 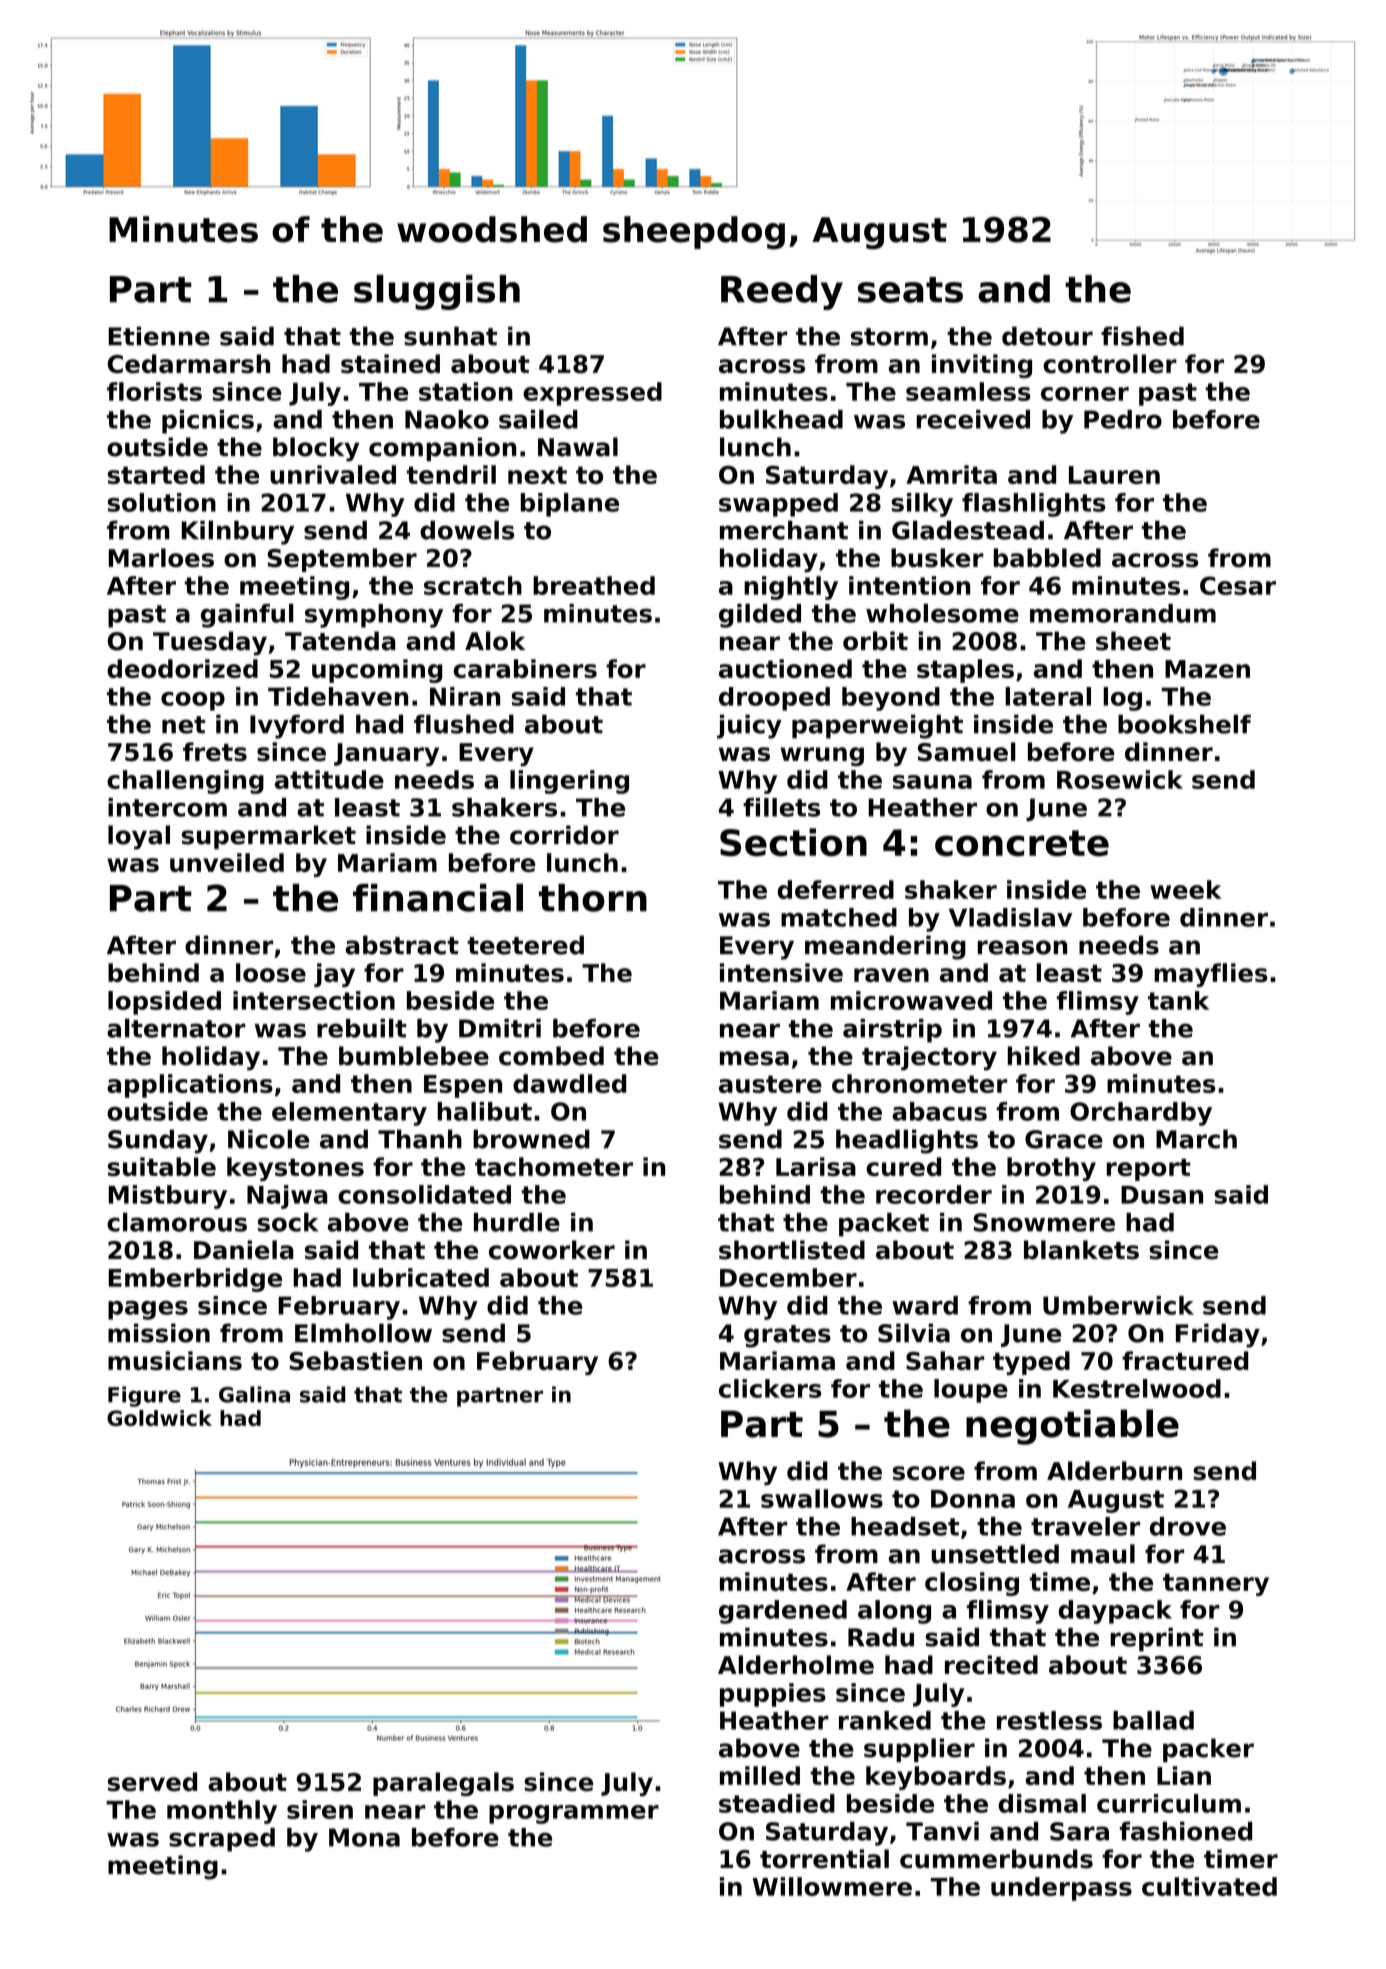 I want to click on Willowmere, so click(x=832, y=1886).
